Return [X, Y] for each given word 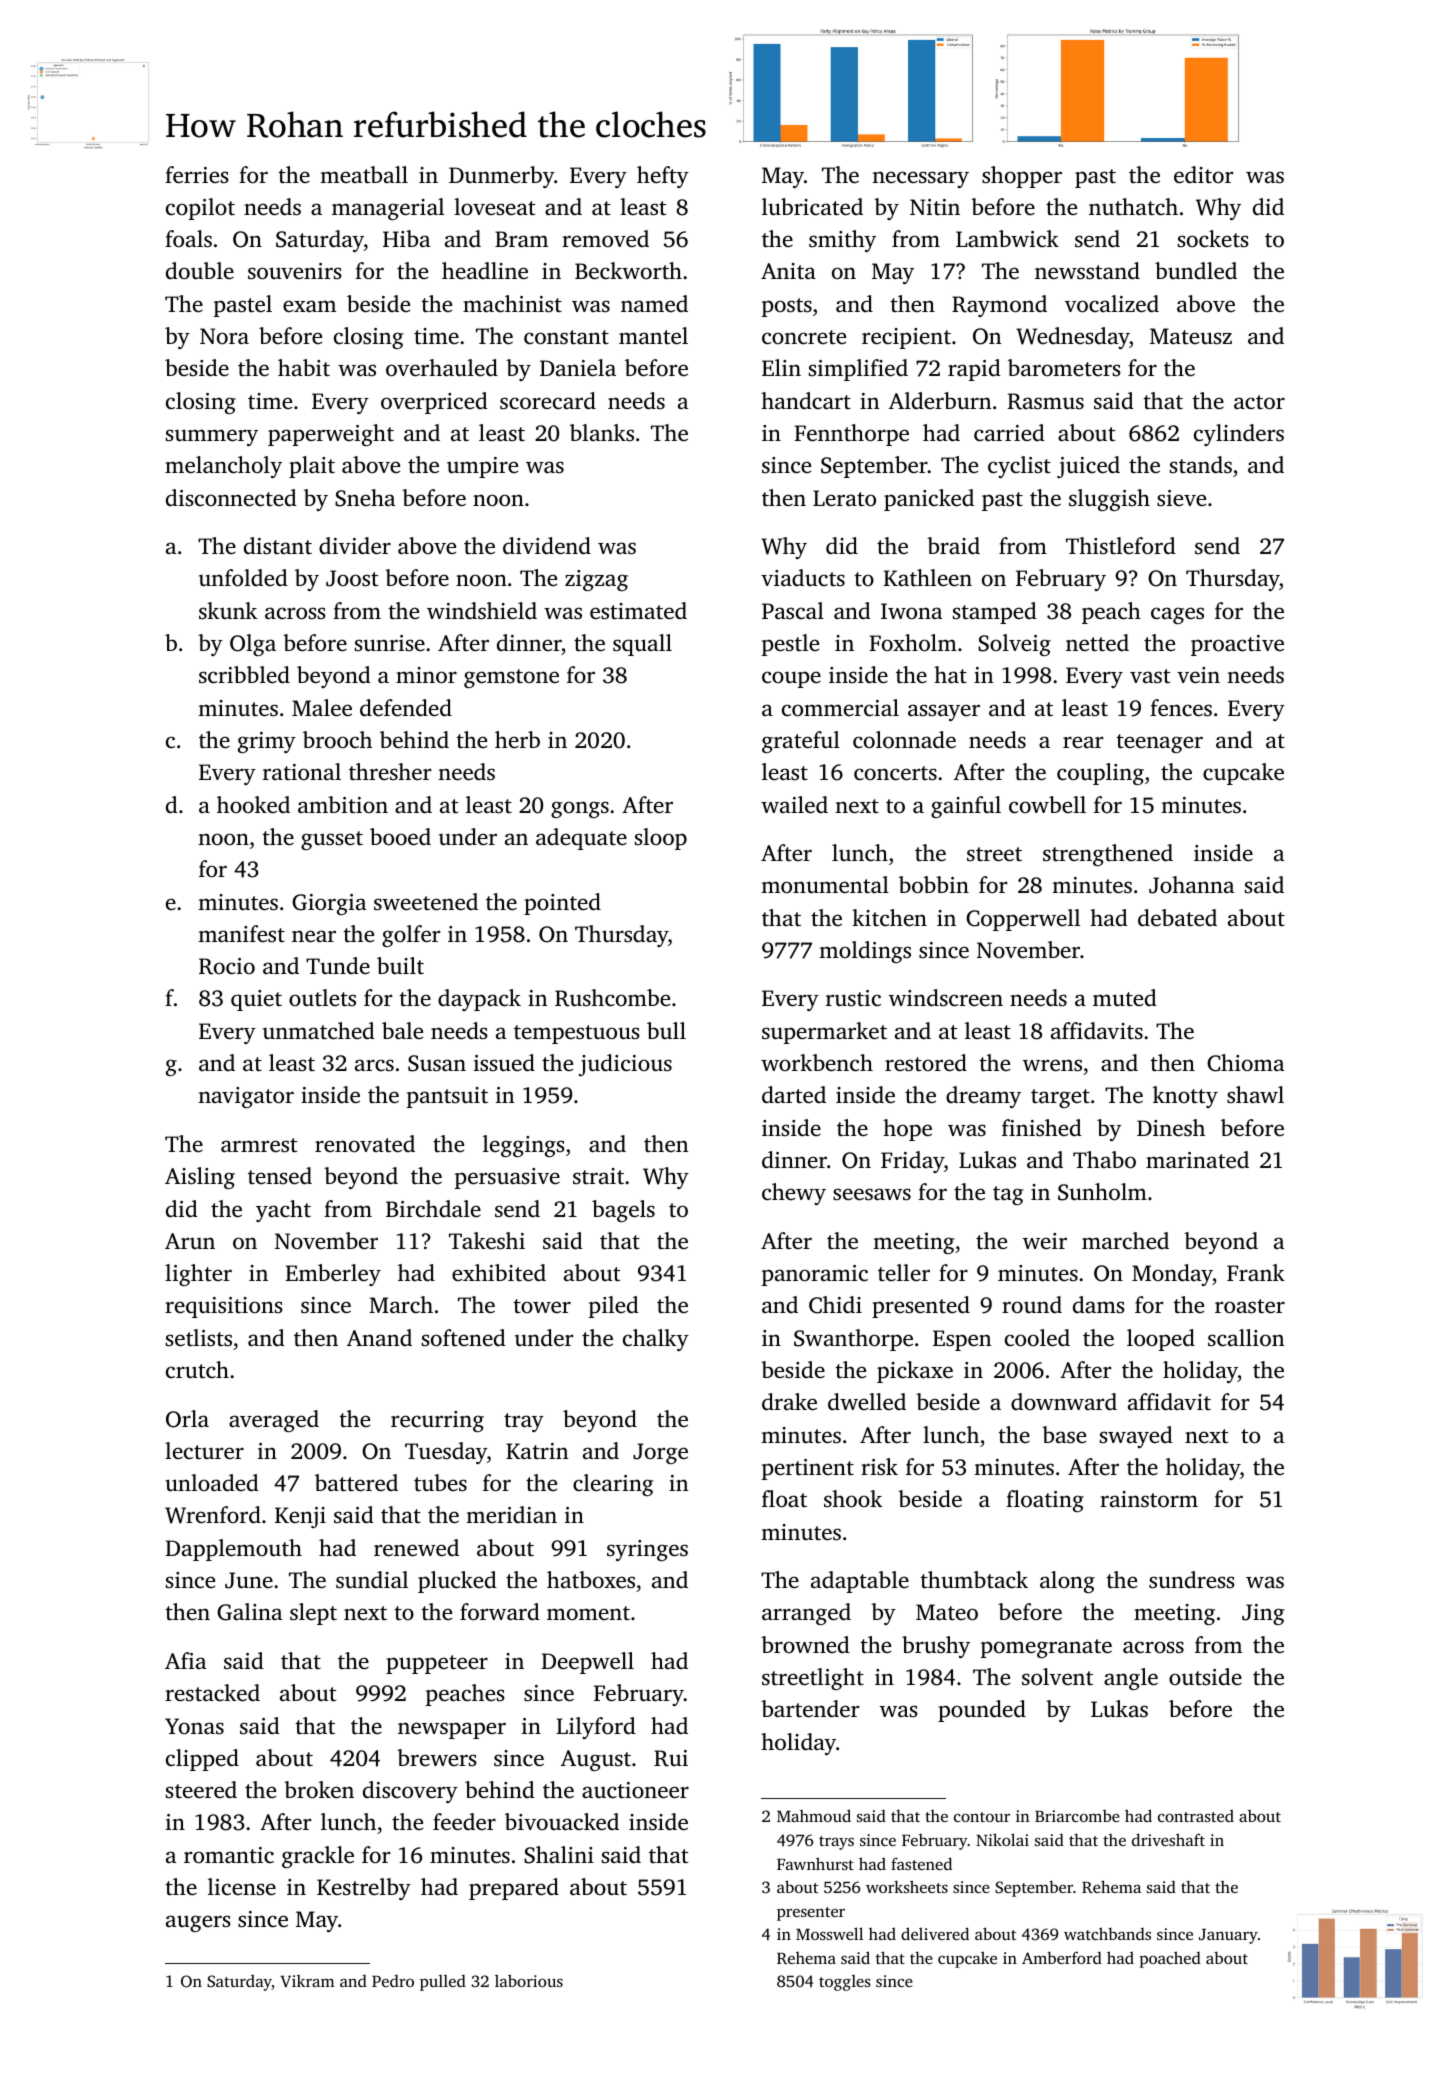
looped [1161, 1340]
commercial [840, 708]
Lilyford [596, 1728]
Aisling [200, 1178]
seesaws [872, 1194]
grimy [267, 742]
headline [485, 271]
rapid [974, 370]
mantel [653, 336]
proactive [1237, 645]
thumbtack [974, 1580]
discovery [410, 1792]
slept [313, 1614]
